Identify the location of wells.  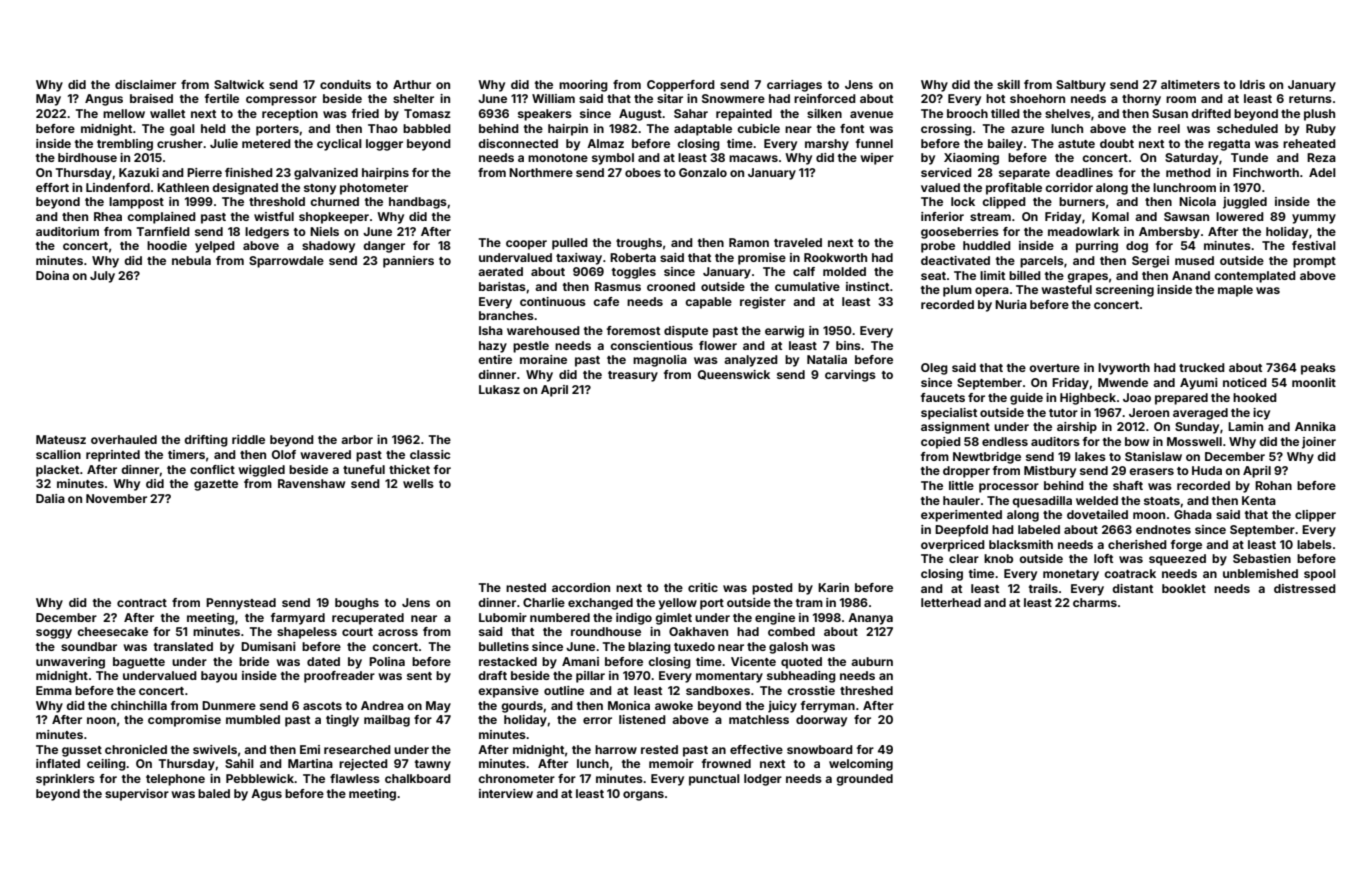
(418, 483).
